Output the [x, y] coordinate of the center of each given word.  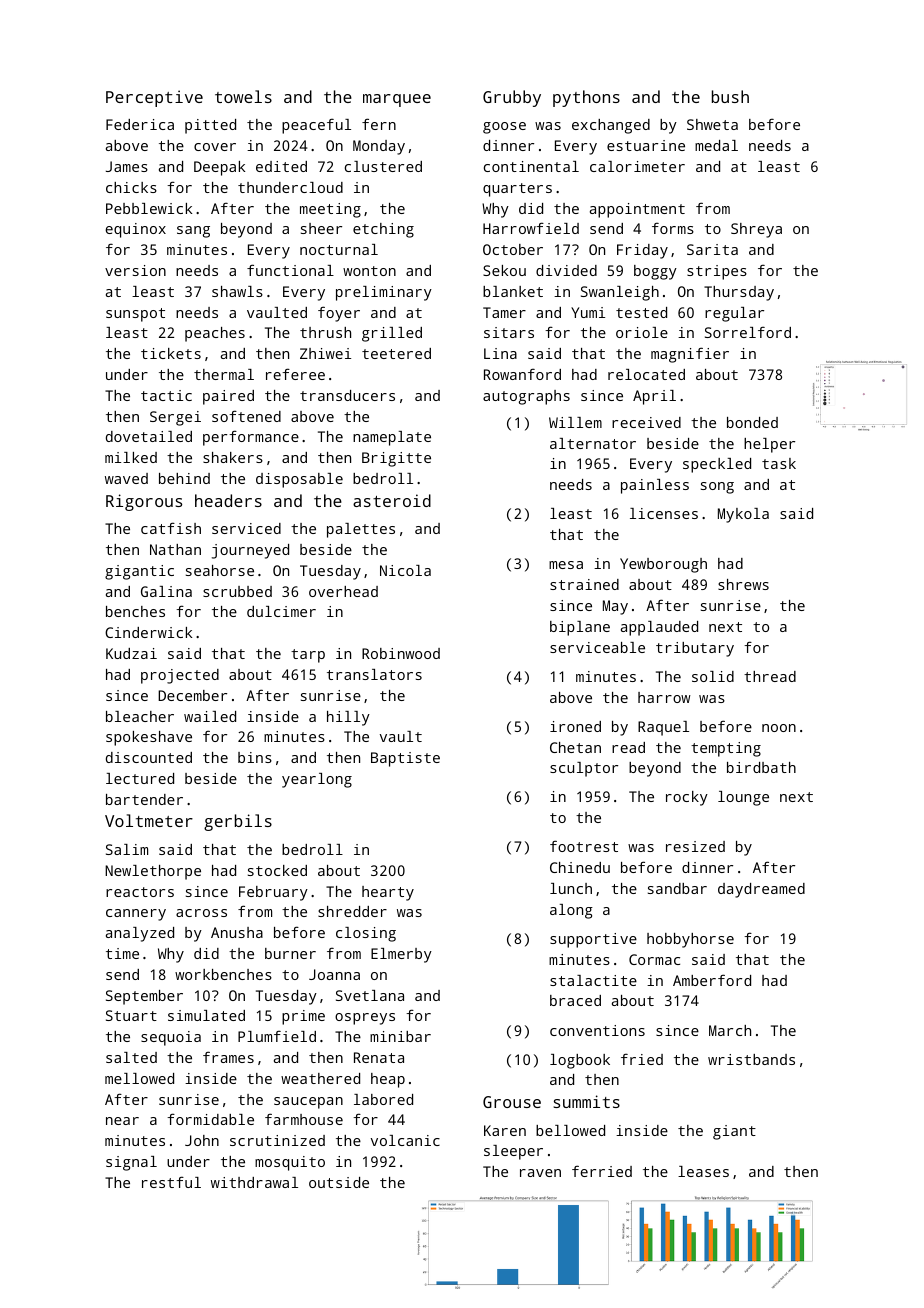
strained [584, 584]
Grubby [512, 98]
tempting [726, 749]
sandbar [677, 888]
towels [243, 96]
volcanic [405, 1140]
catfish [171, 528]
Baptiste [405, 759]
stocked [277, 870]
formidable [210, 1119]
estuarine [646, 145]
